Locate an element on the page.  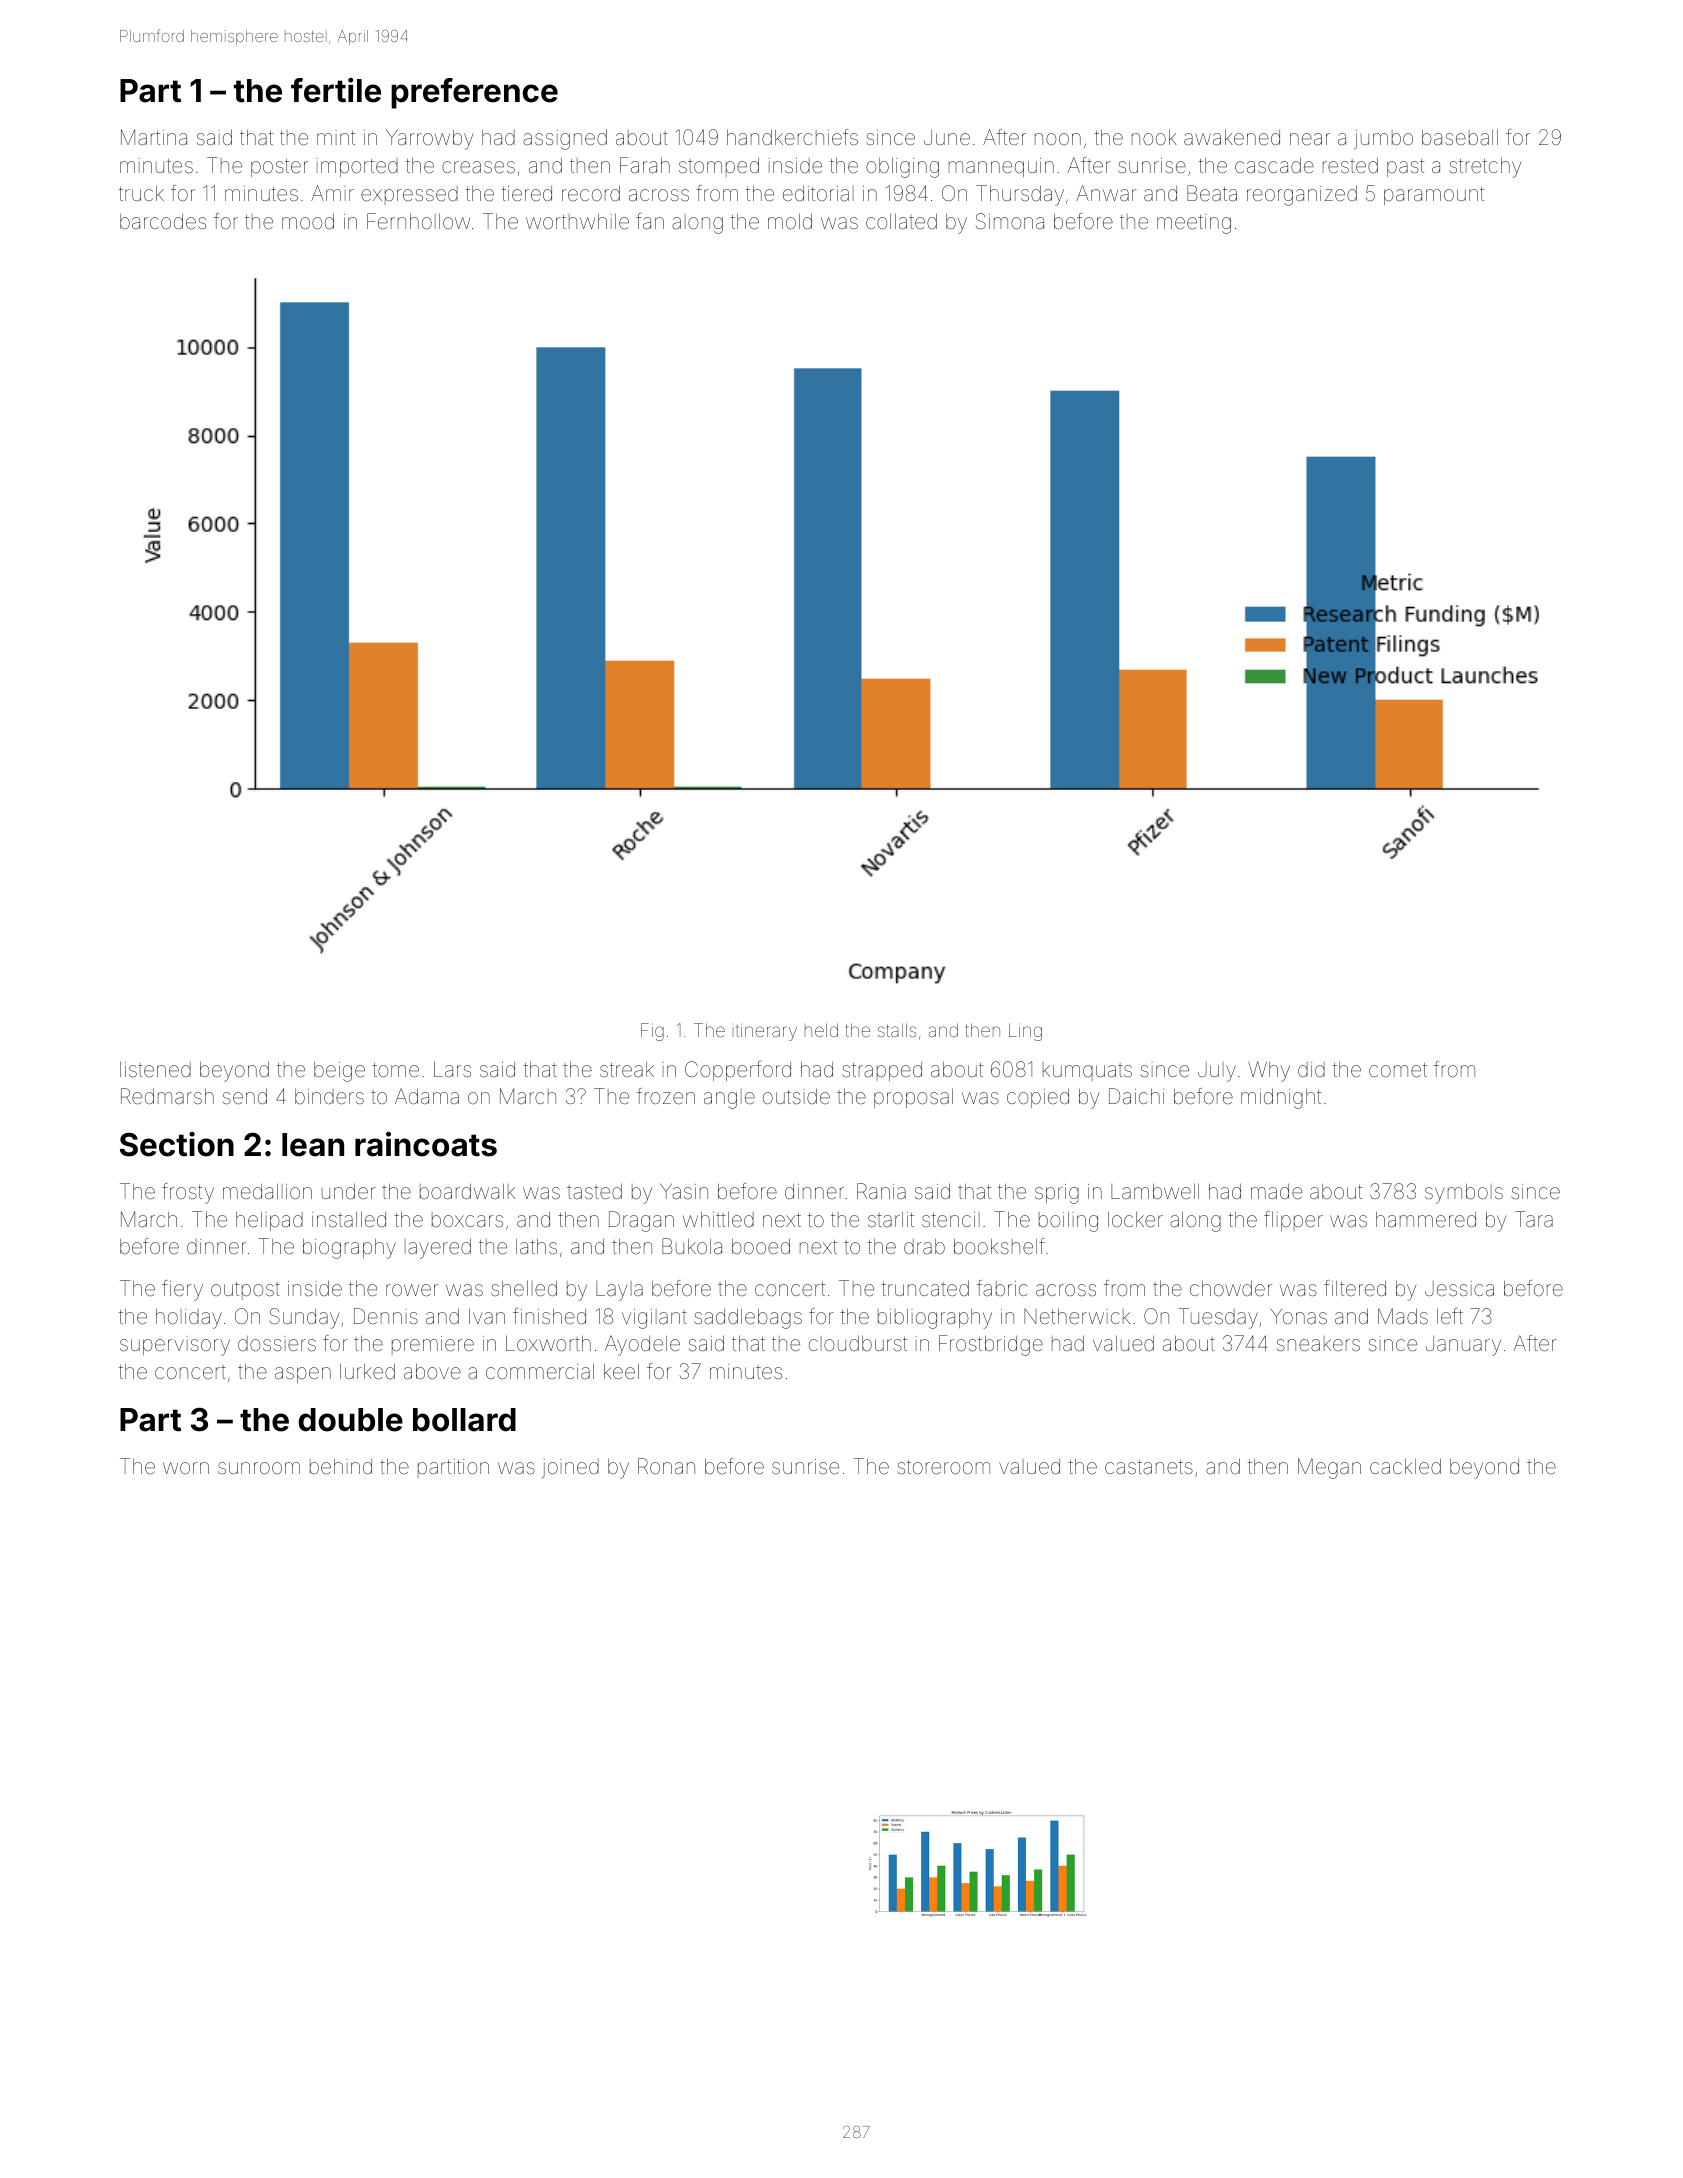
held is located at coordinates (821, 1030).
